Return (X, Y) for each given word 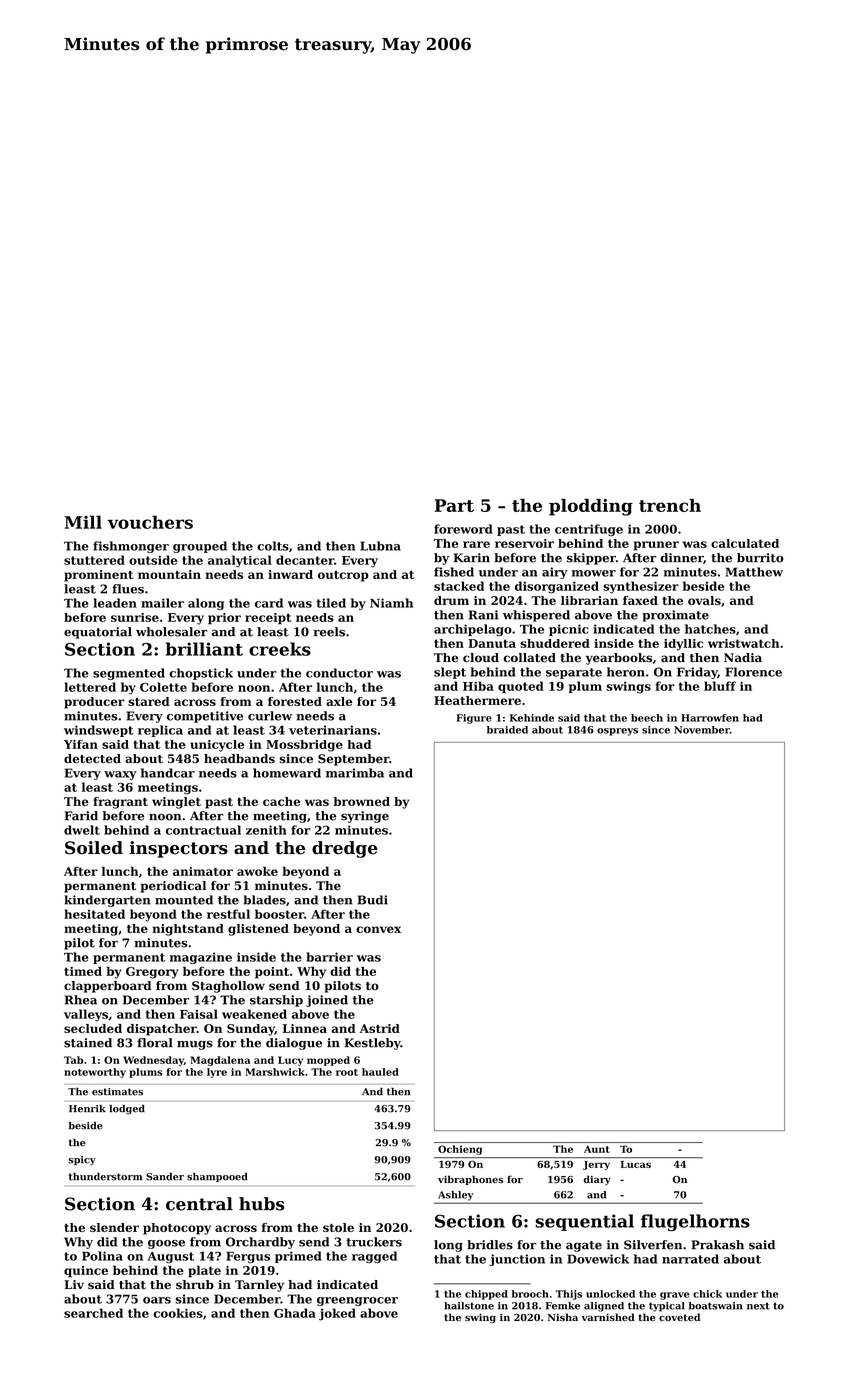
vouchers (150, 522)
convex (378, 929)
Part (454, 505)
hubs (262, 1204)
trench (670, 505)
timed (83, 971)
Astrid (380, 1028)
